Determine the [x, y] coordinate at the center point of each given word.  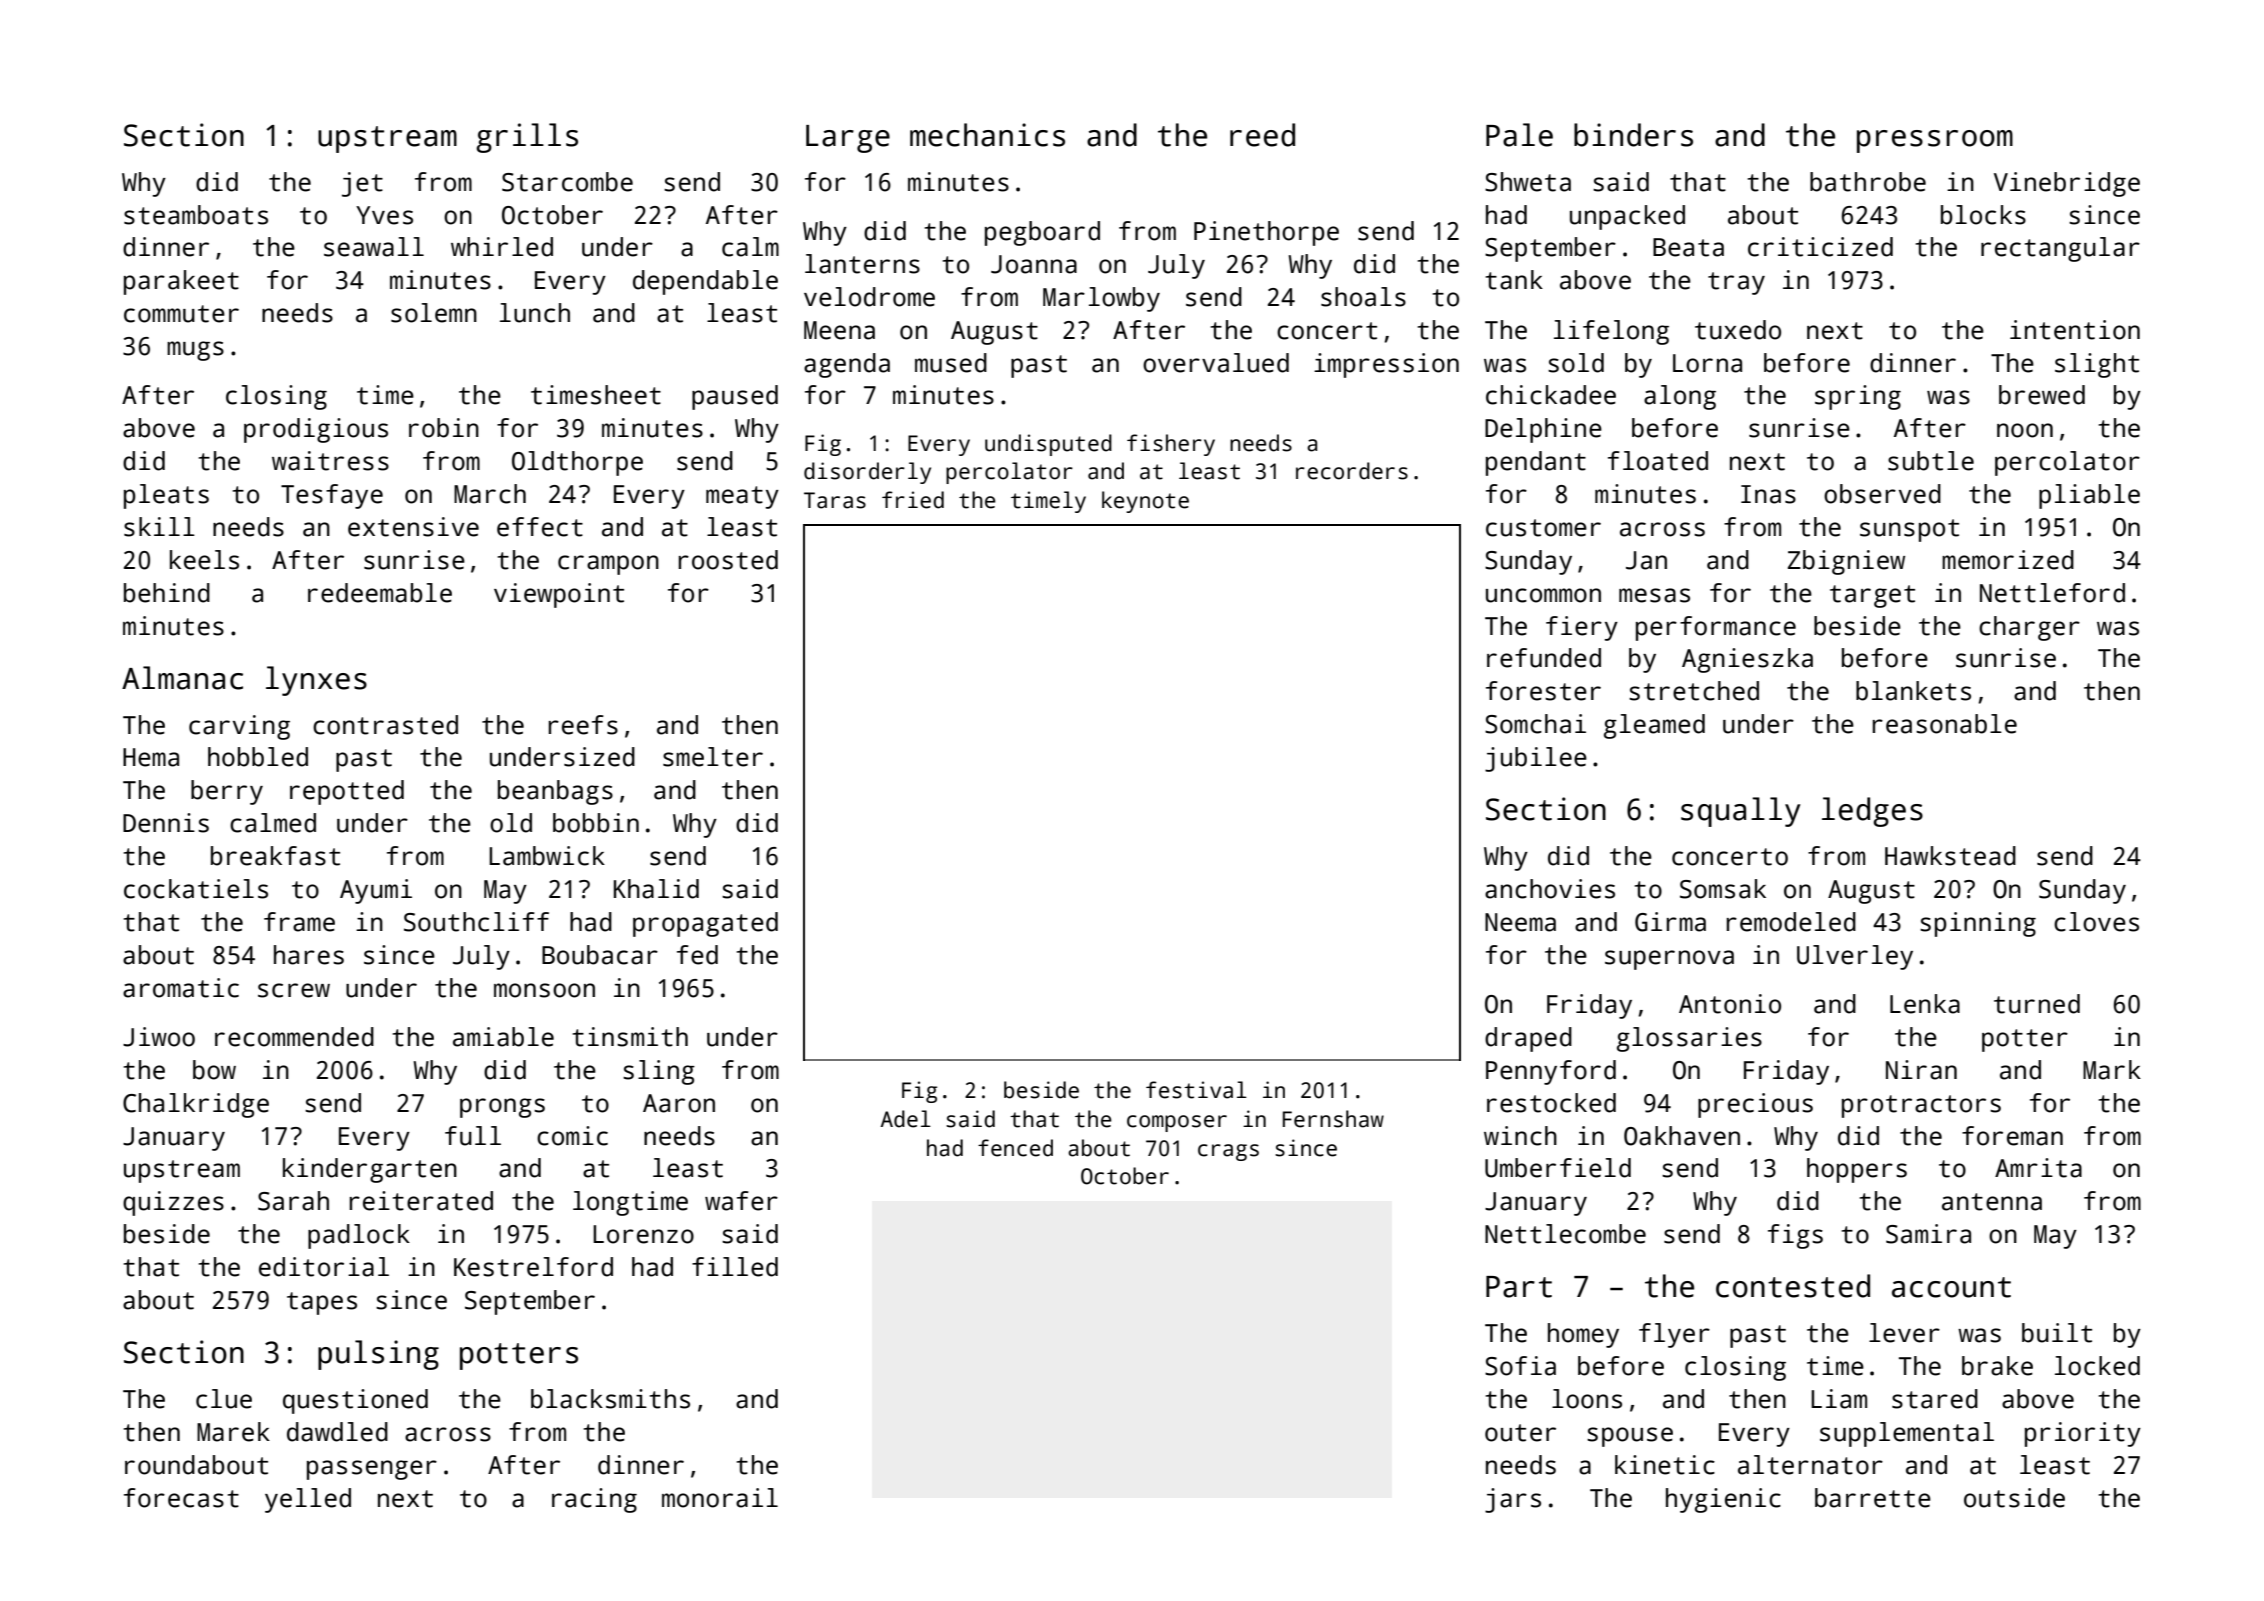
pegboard [1042, 233]
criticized [1820, 247]
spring [1858, 397]
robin [444, 428]
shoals [1363, 297]
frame [299, 922]
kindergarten [370, 1170]
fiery [1582, 628]
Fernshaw [1333, 1119]
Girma [1670, 922]
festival [1196, 1090]
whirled [502, 247]
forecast [181, 1498]
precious [1755, 1105]
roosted [728, 560]
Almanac [182, 678]
